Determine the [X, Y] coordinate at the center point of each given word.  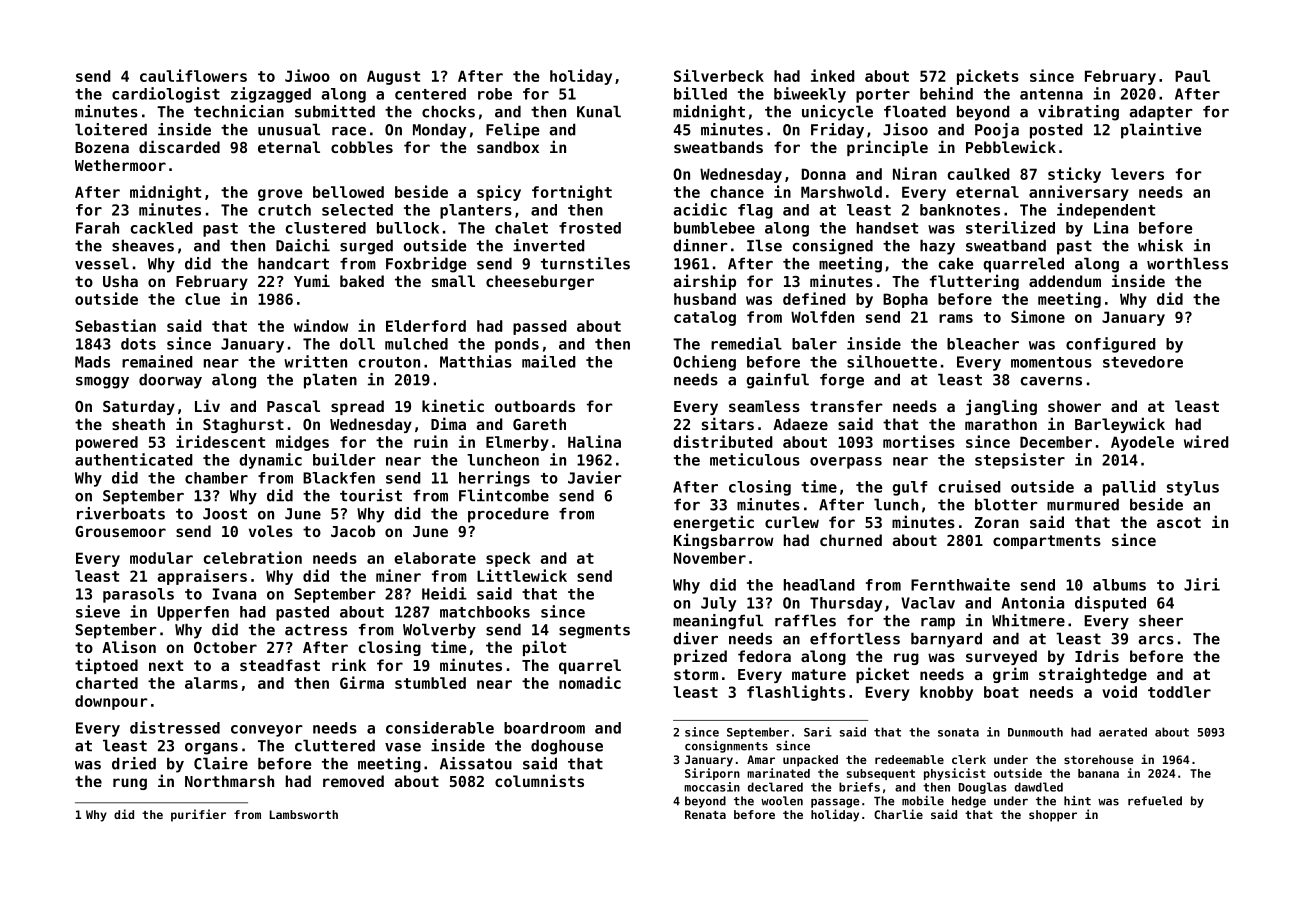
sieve [98, 611]
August [393, 77]
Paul [1192, 76]
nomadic [590, 682]
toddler [1179, 692]
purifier [198, 815]
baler [814, 344]
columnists [539, 780]
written [315, 361]
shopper [1053, 816]
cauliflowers [193, 75]
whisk [1160, 245]
